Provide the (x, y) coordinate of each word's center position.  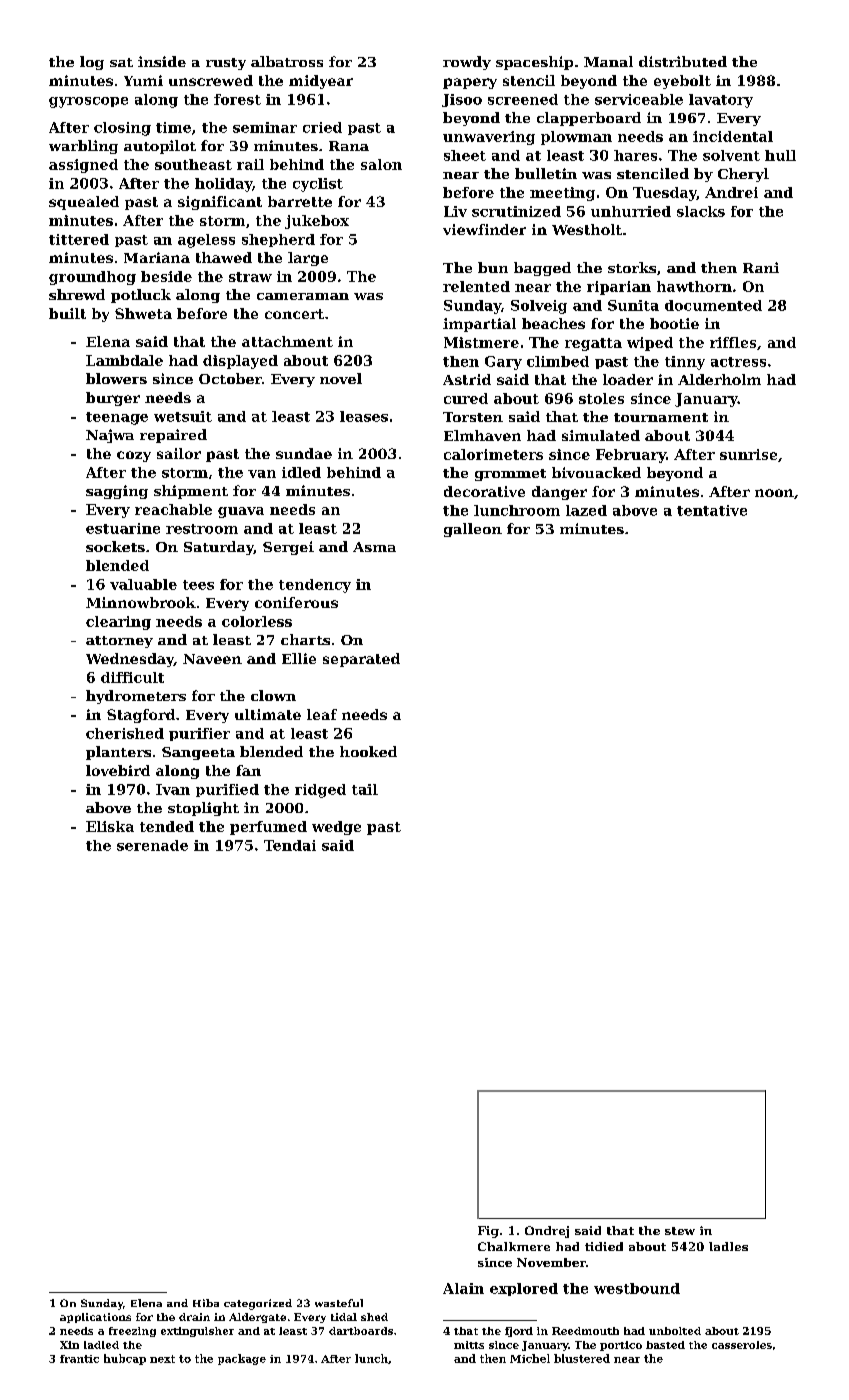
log (92, 63)
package (242, 1359)
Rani (761, 267)
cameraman (303, 296)
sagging (117, 492)
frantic (79, 1359)
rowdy (467, 63)
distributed (683, 61)
